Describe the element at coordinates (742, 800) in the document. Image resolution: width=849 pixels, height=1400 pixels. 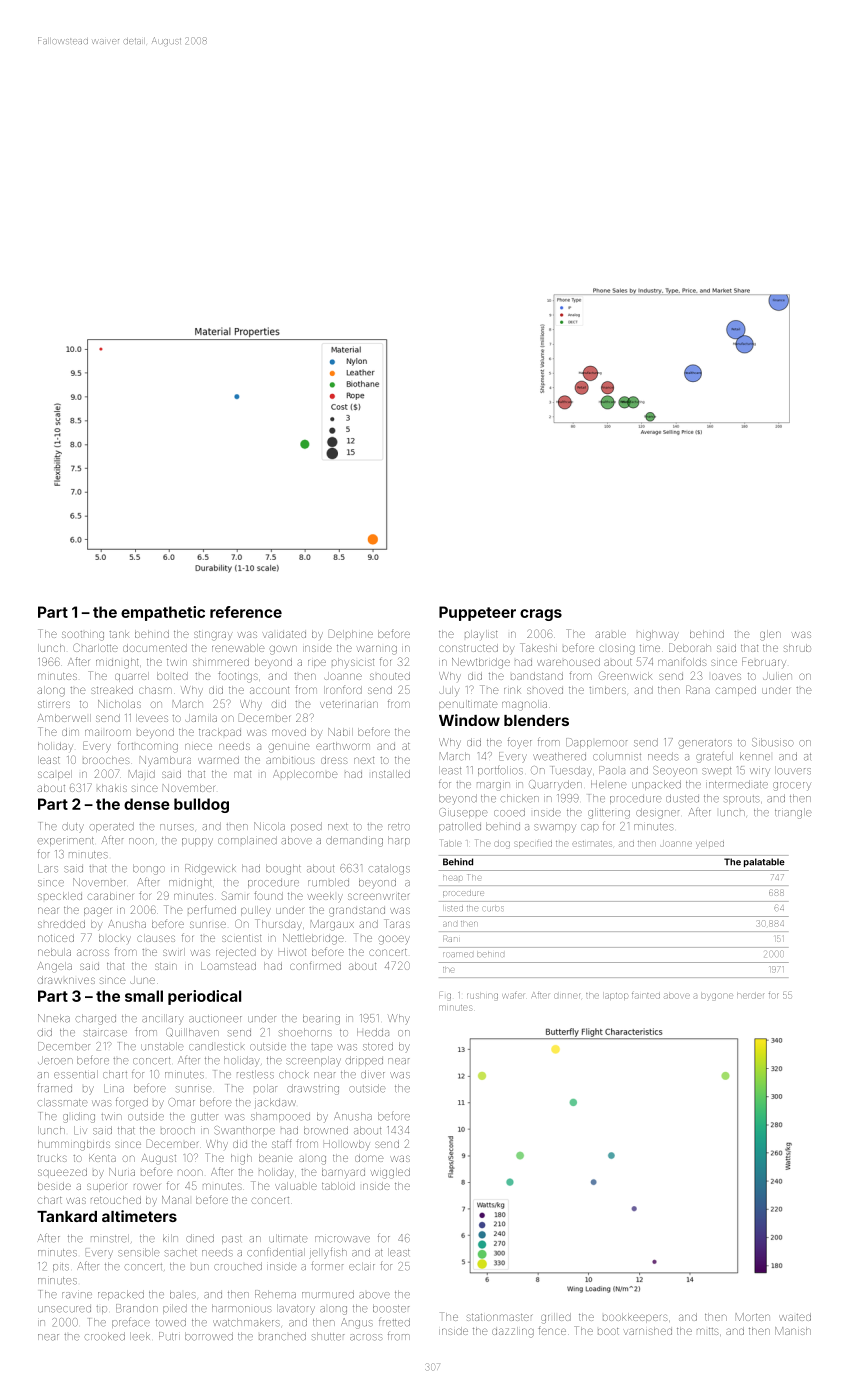
I see `sprouts` at that location.
